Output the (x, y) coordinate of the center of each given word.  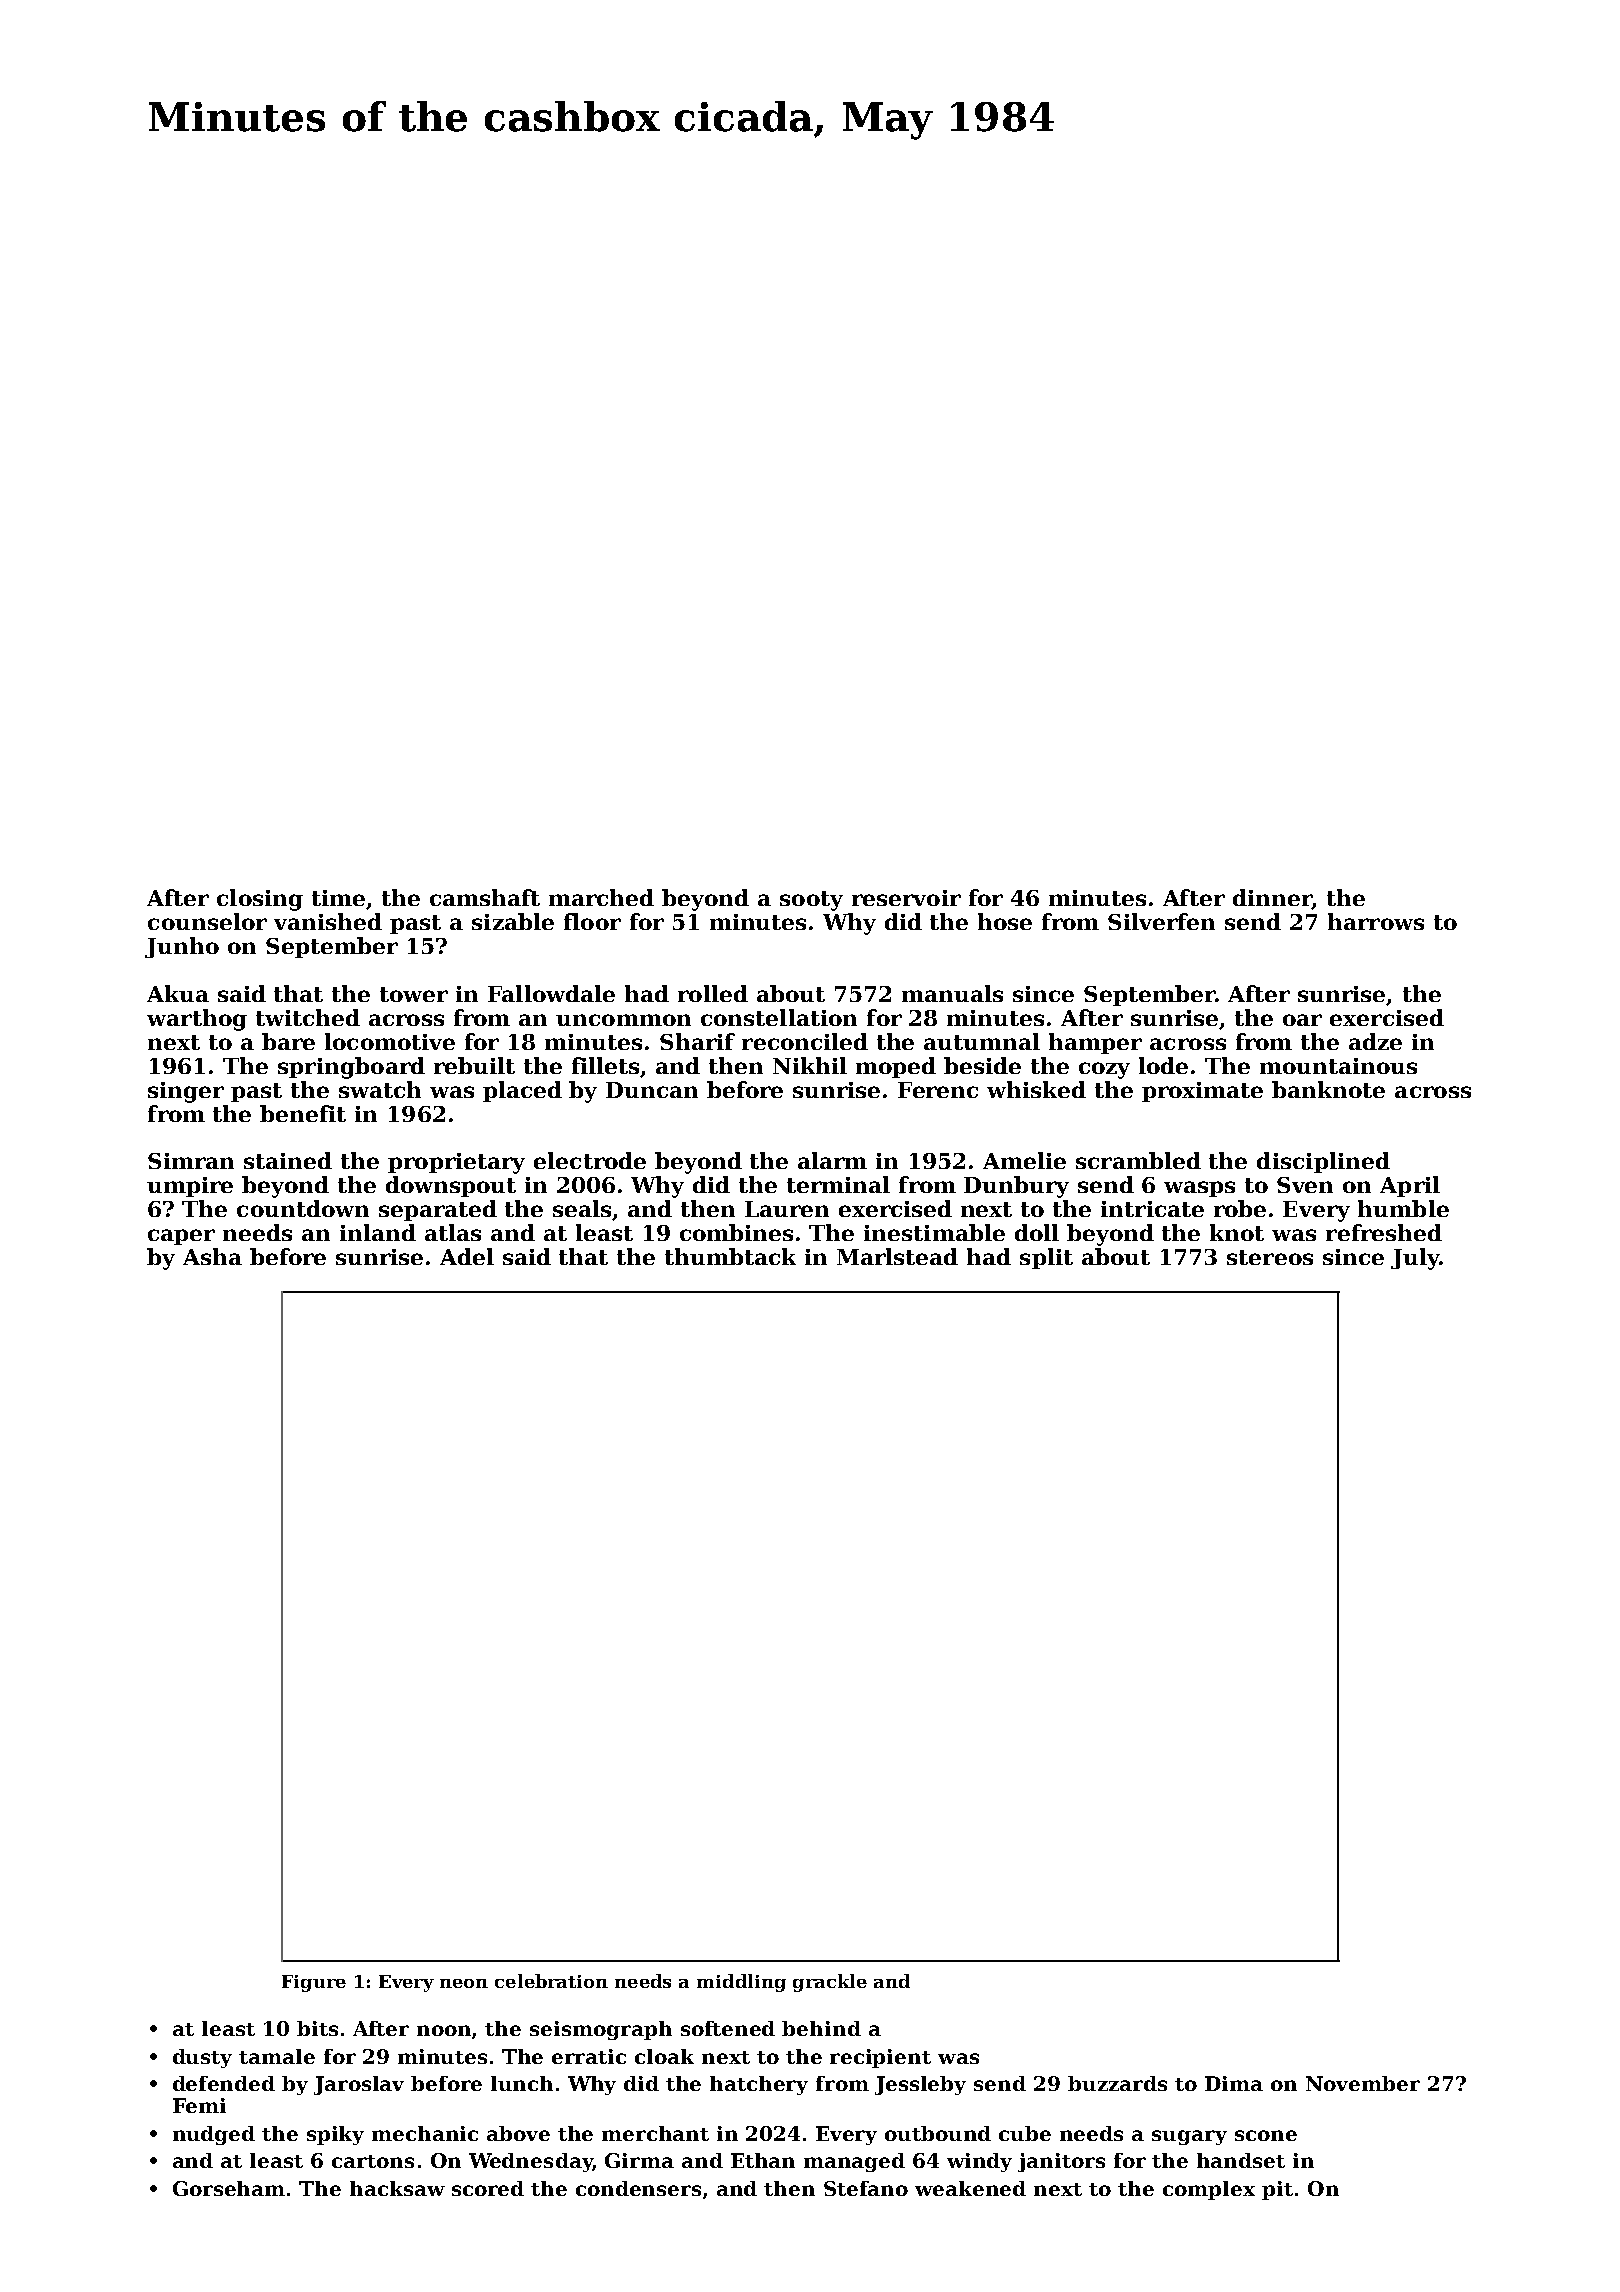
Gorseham (229, 2188)
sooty (811, 901)
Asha (212, 1256)
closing (260, 900)
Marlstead (897, 1256)
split (1046, 1258)
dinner (1272, 899)
